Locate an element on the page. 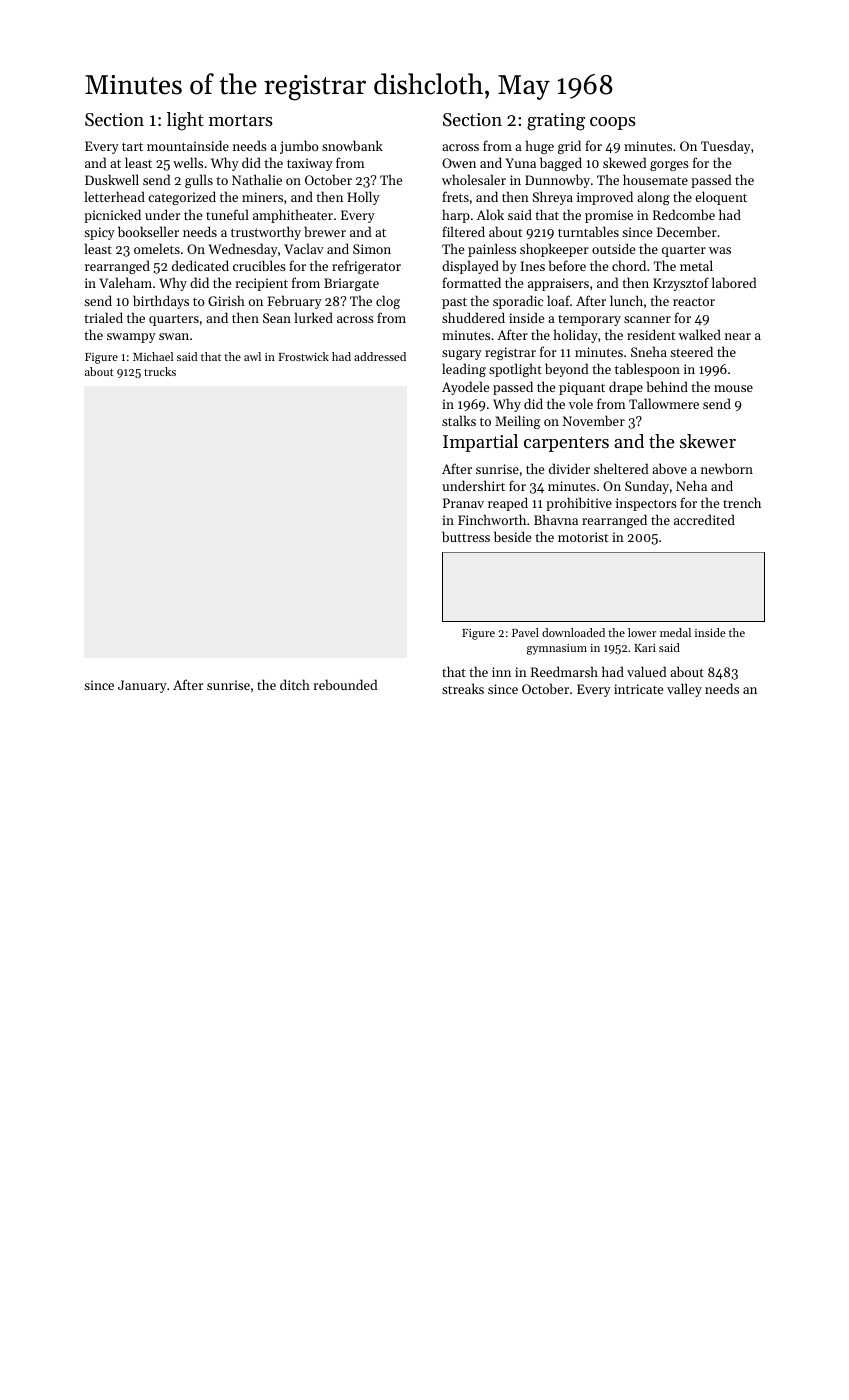  Holly is located at coordinates (363, 198).
